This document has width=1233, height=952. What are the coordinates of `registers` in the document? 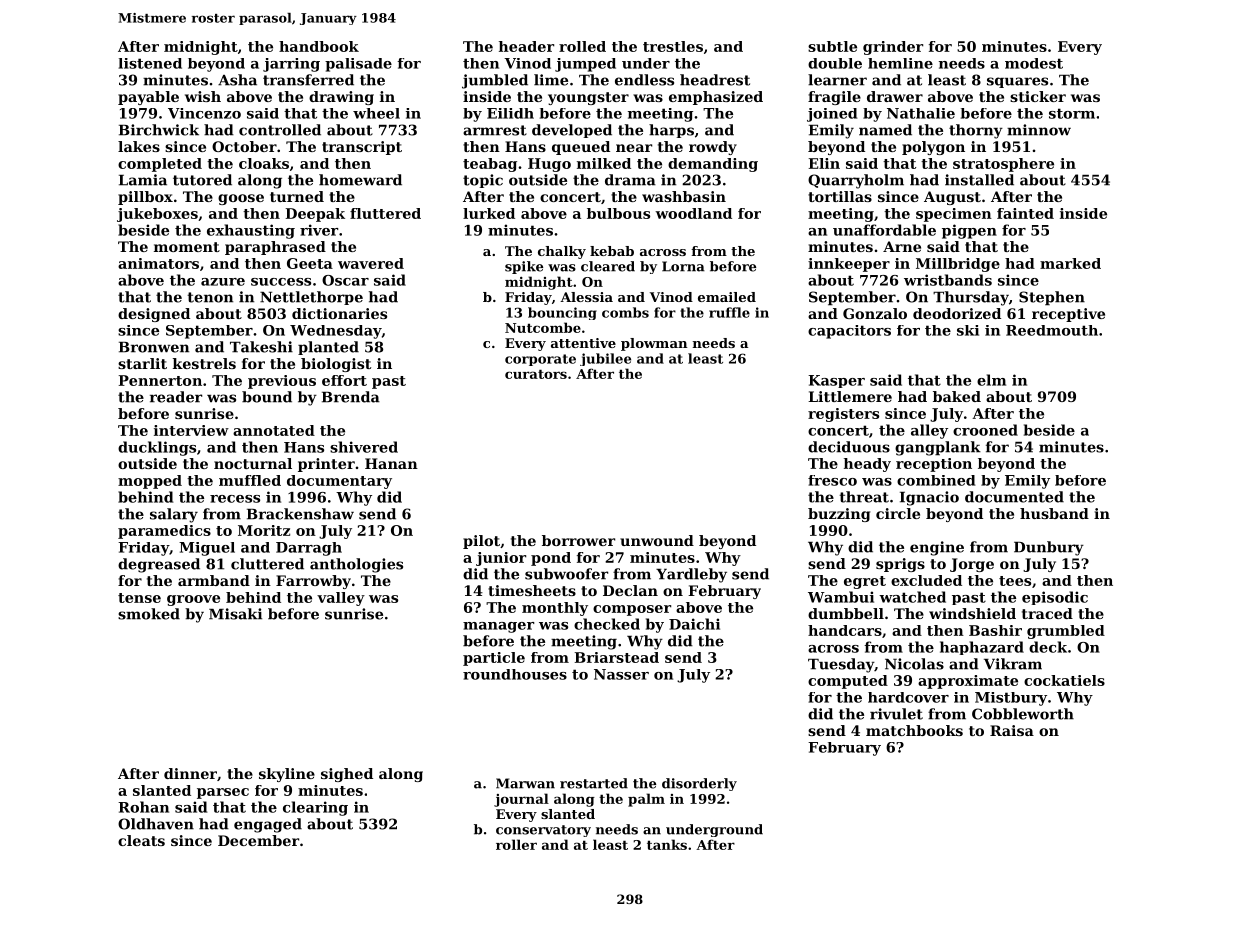 It's located at (843, 415).
